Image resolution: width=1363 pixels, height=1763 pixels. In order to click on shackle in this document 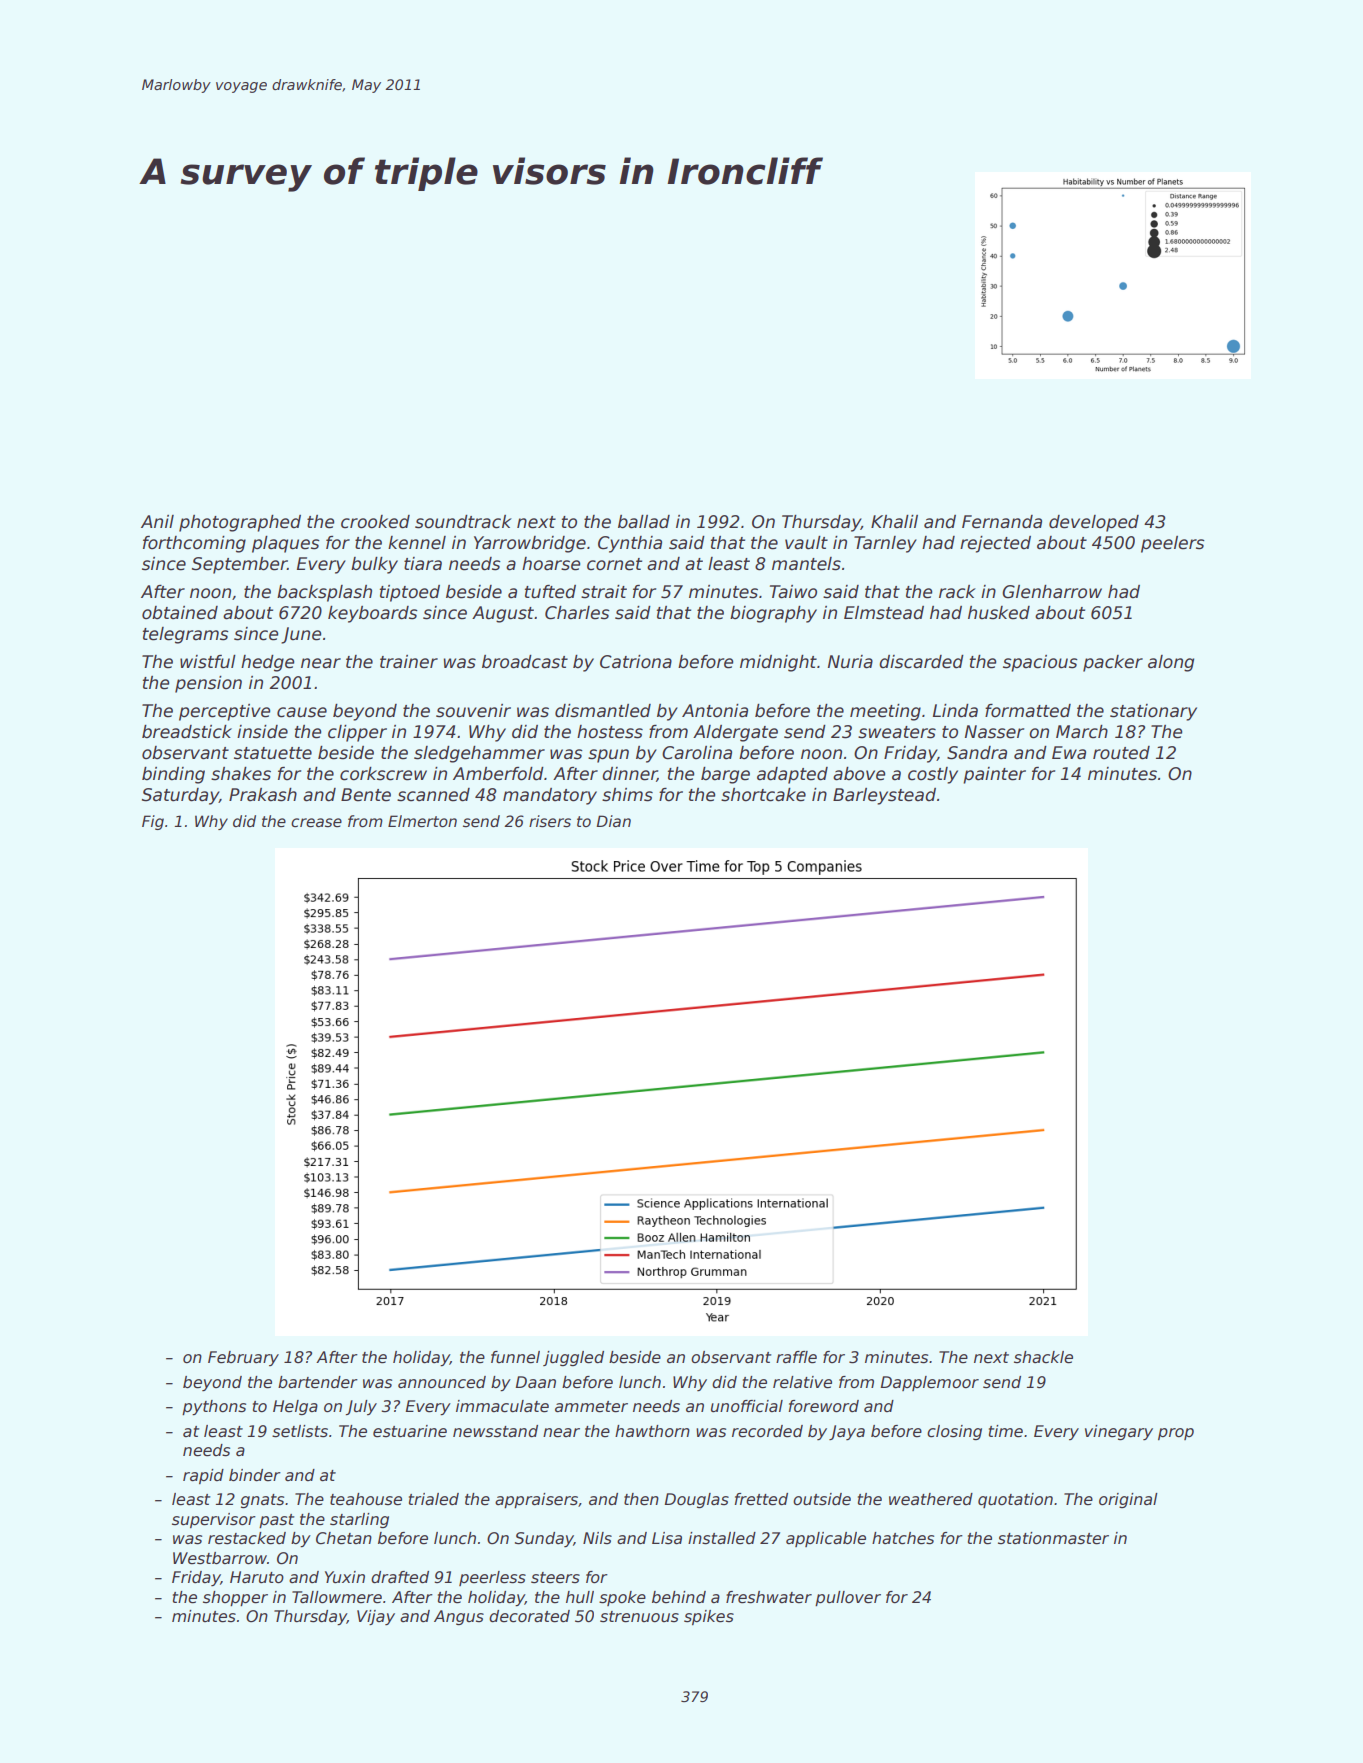, I will do `click(1043, 1357)`.
